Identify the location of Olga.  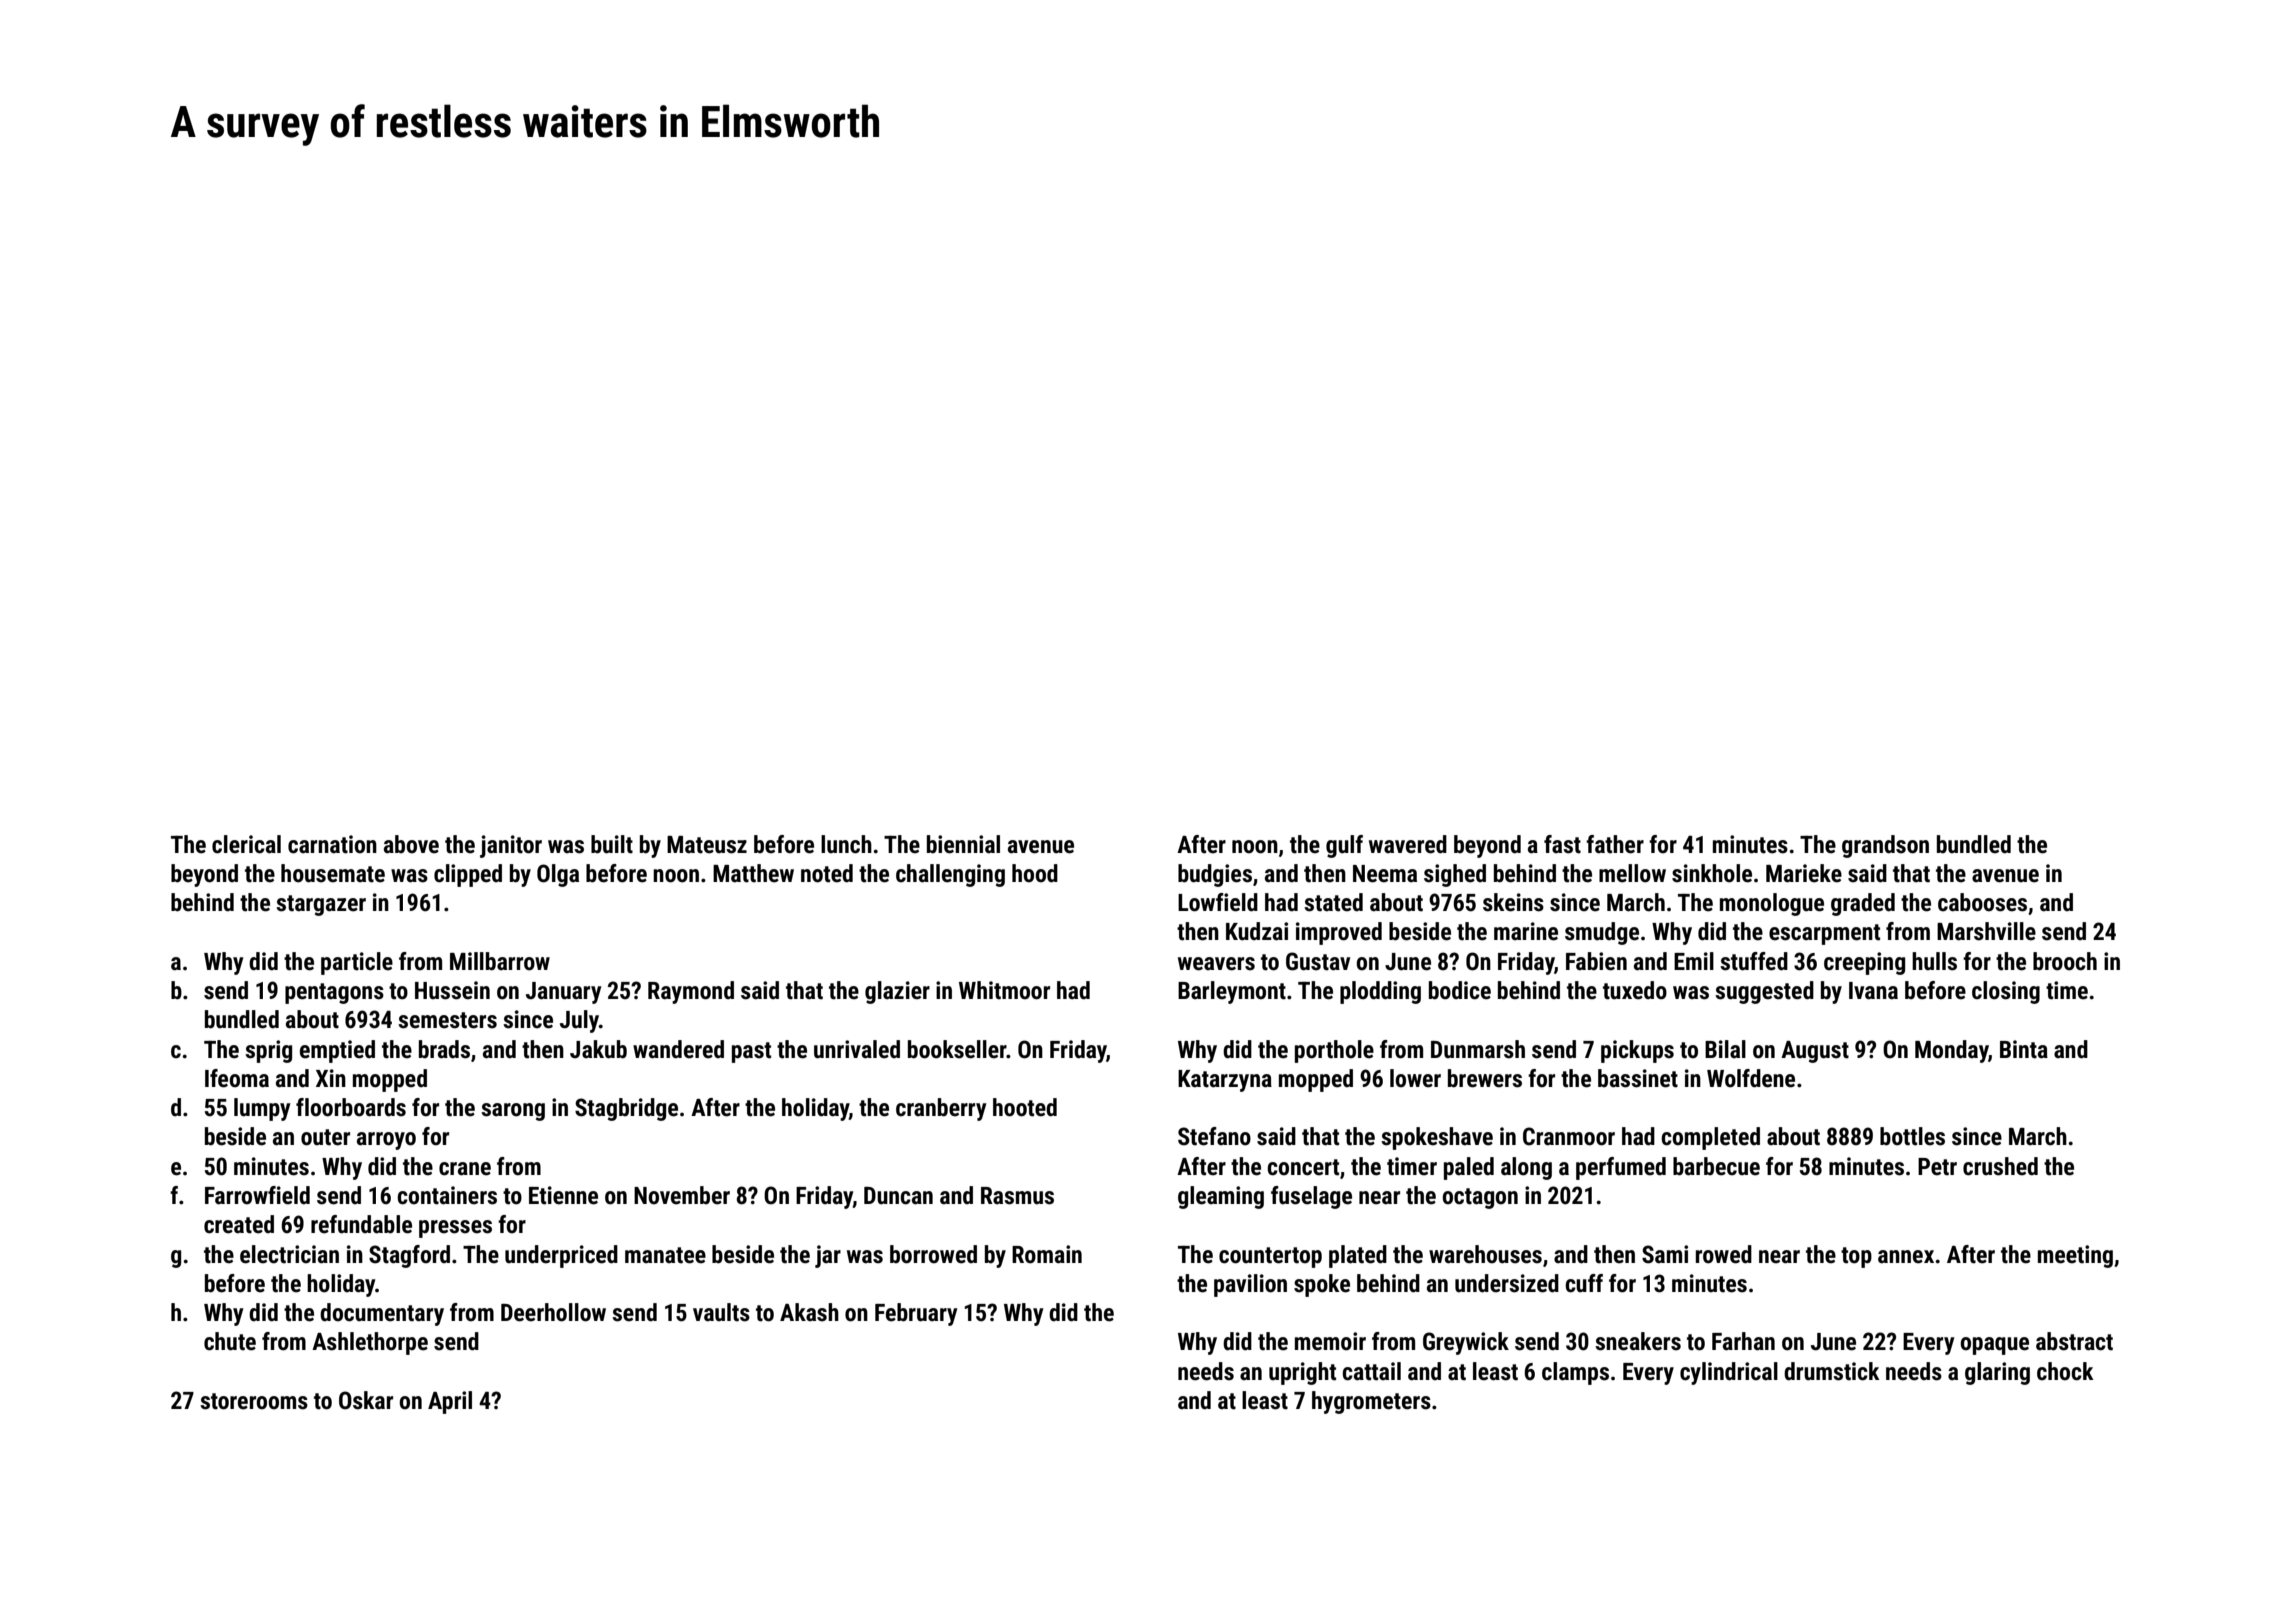
(558, 875).
